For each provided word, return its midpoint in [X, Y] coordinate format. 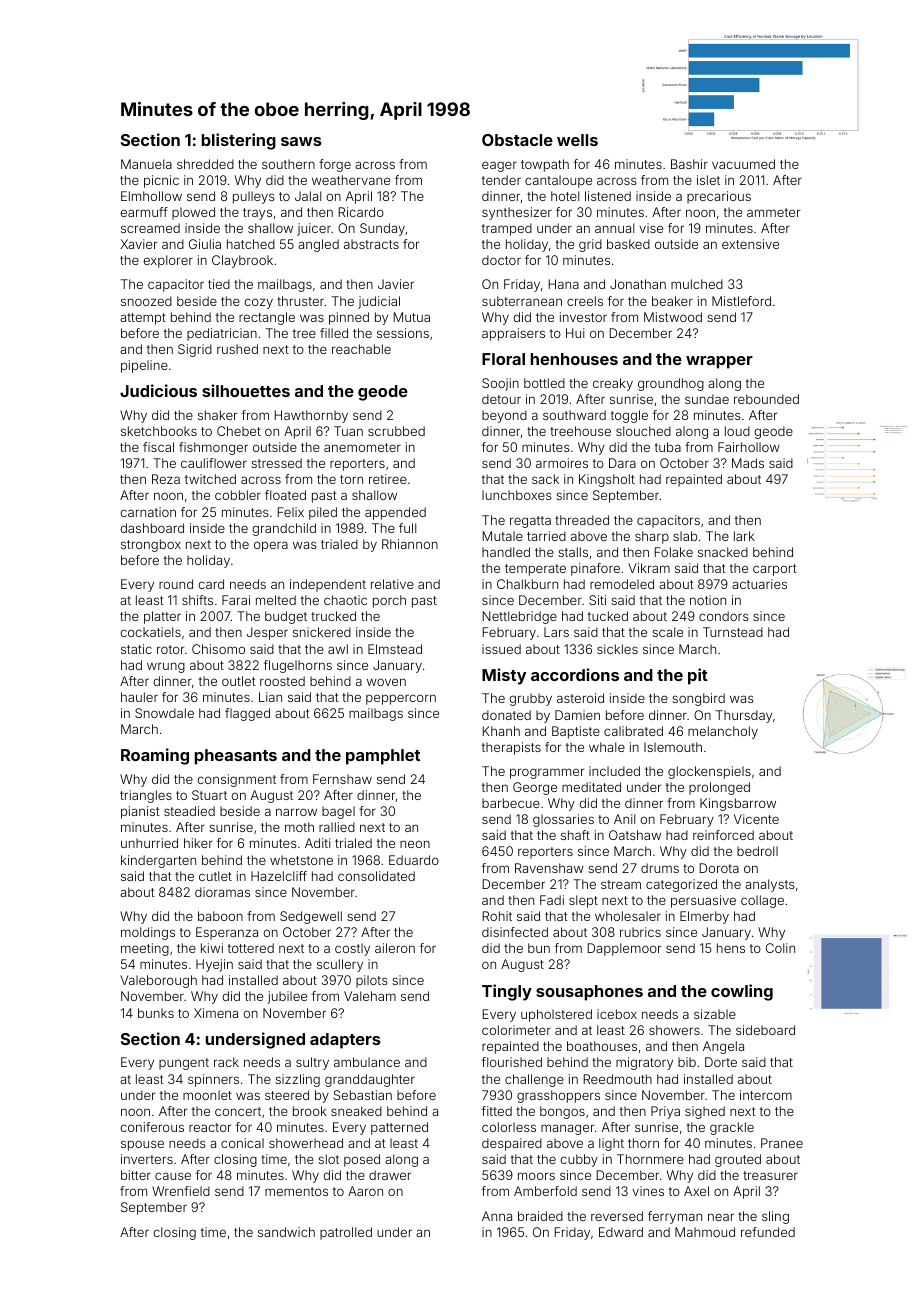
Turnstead [733, 632]
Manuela [146, 164]
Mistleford [741, 301]
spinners [213, 1080]
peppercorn [401, 699]
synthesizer [517, 213]
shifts [197, 600]
